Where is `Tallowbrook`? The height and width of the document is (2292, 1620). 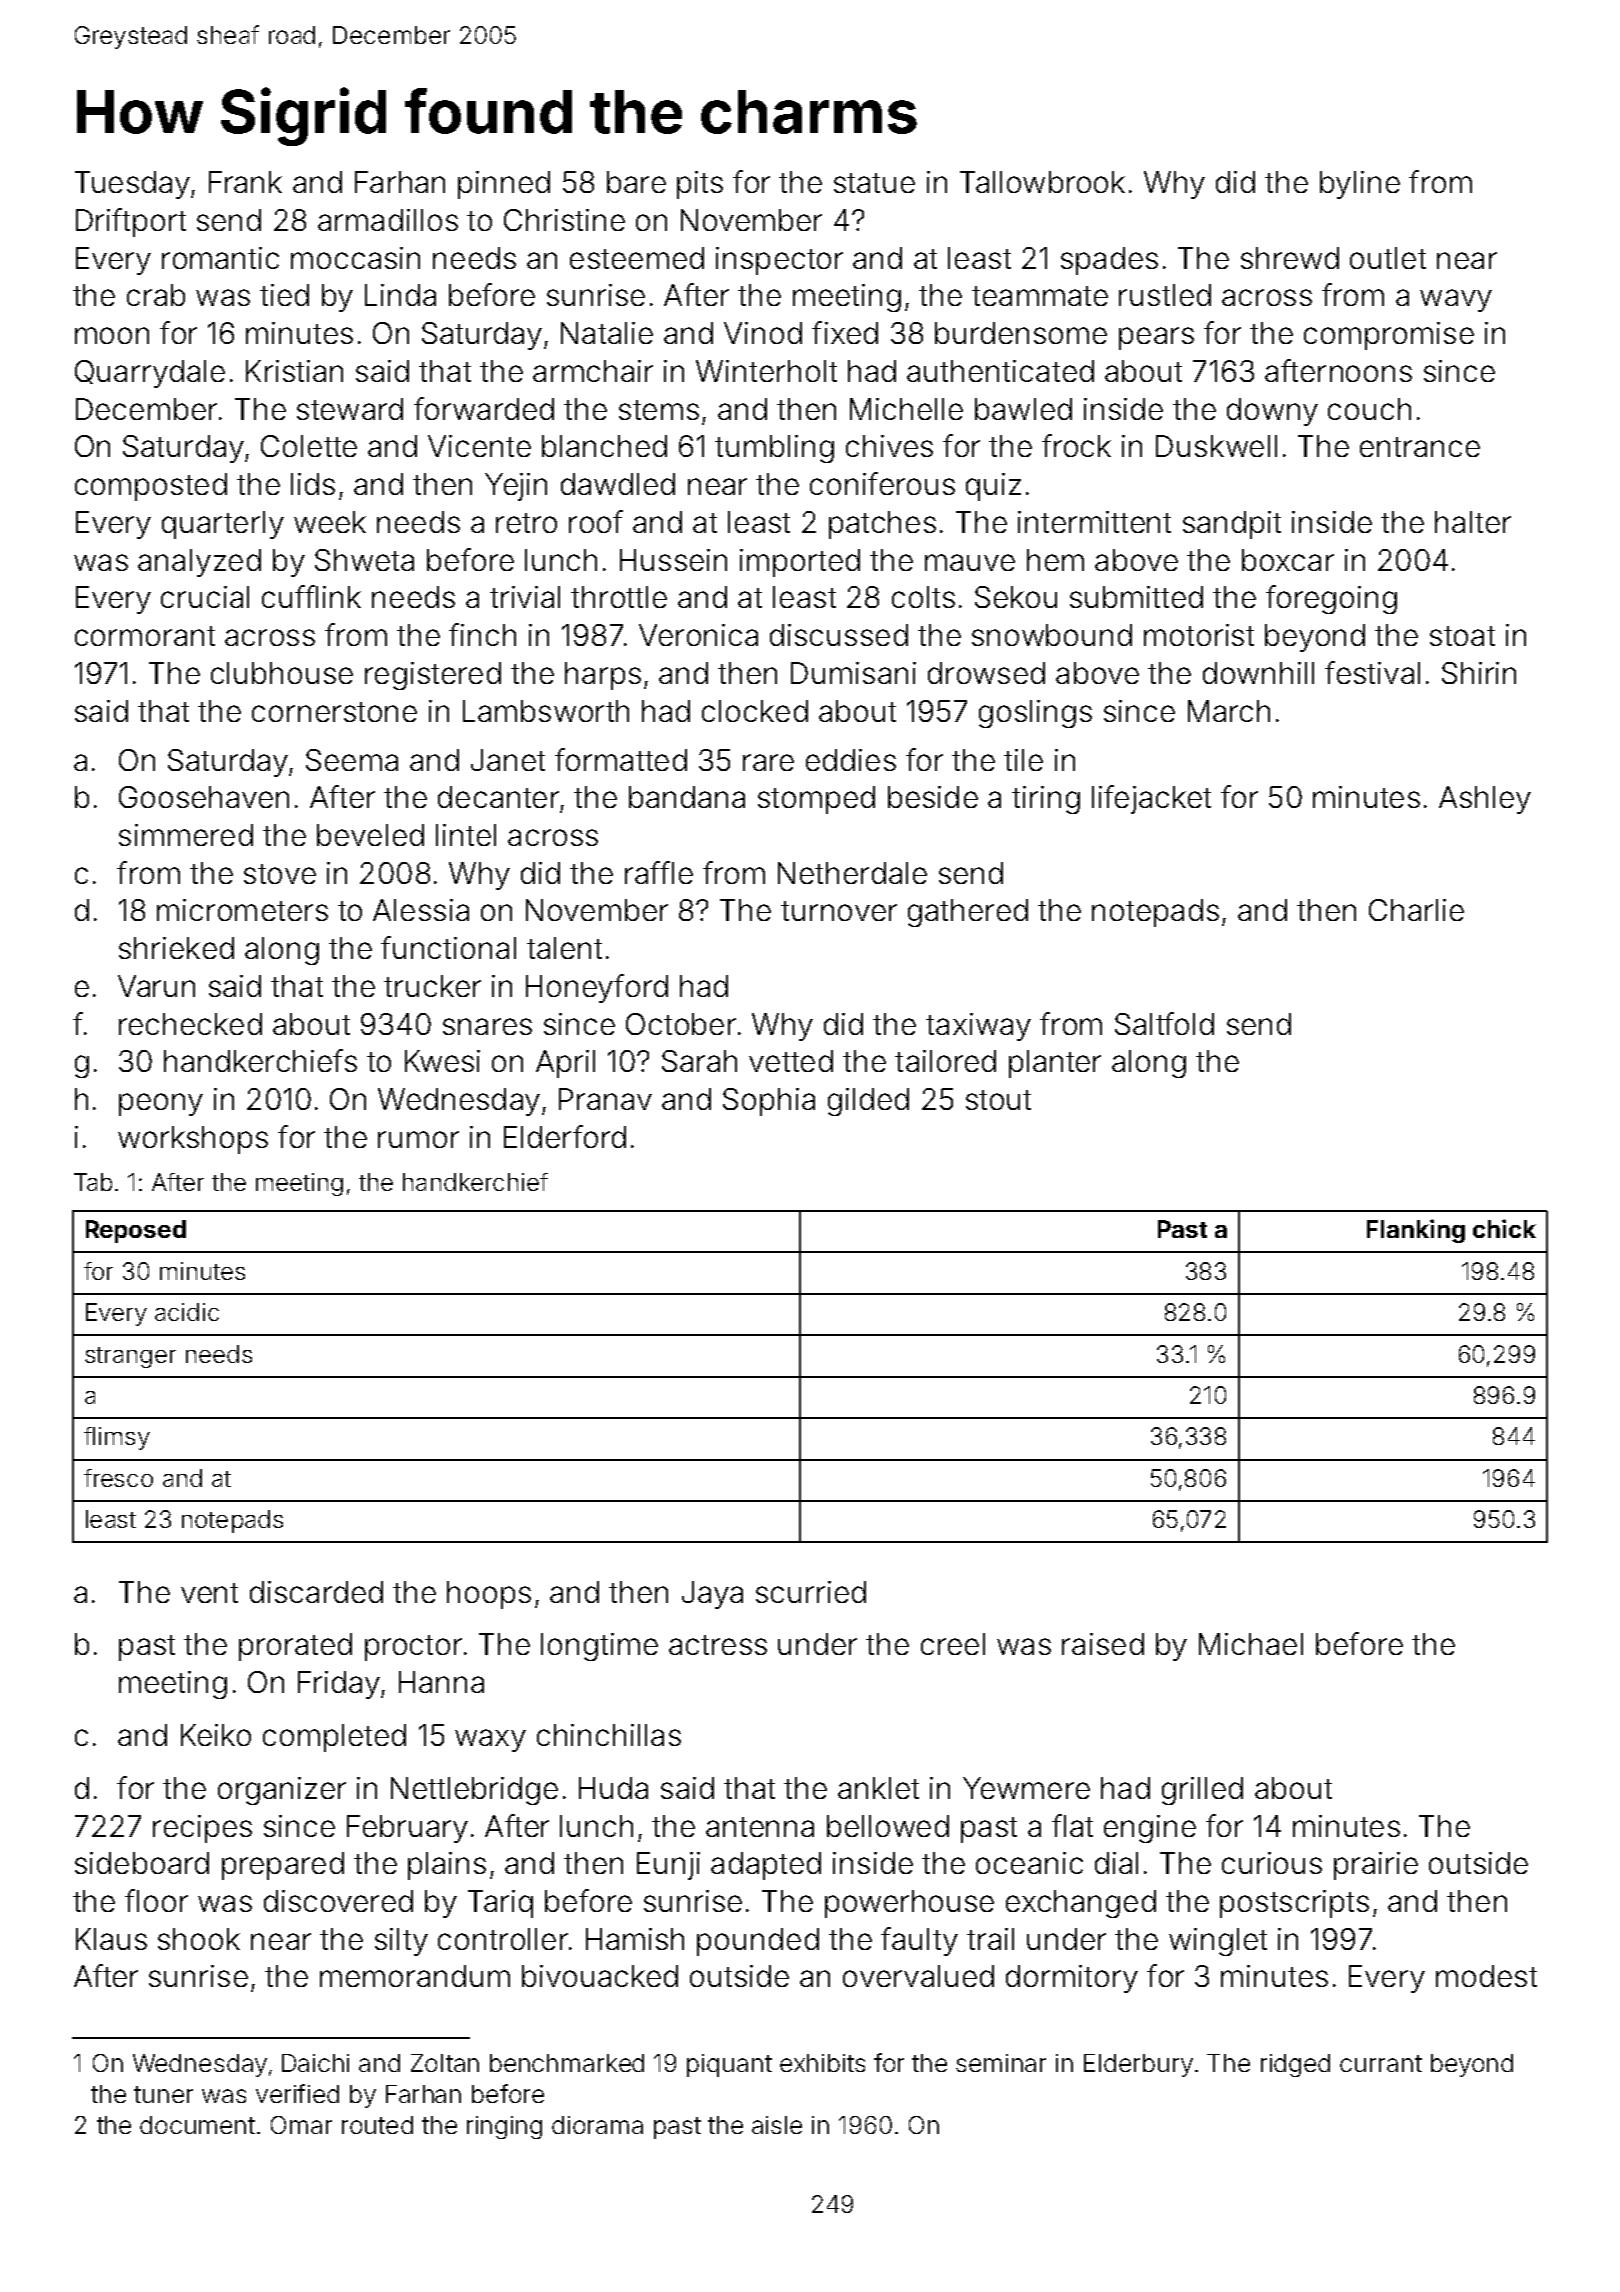 Tallowbrook is located at coordinates (1042, 182).
